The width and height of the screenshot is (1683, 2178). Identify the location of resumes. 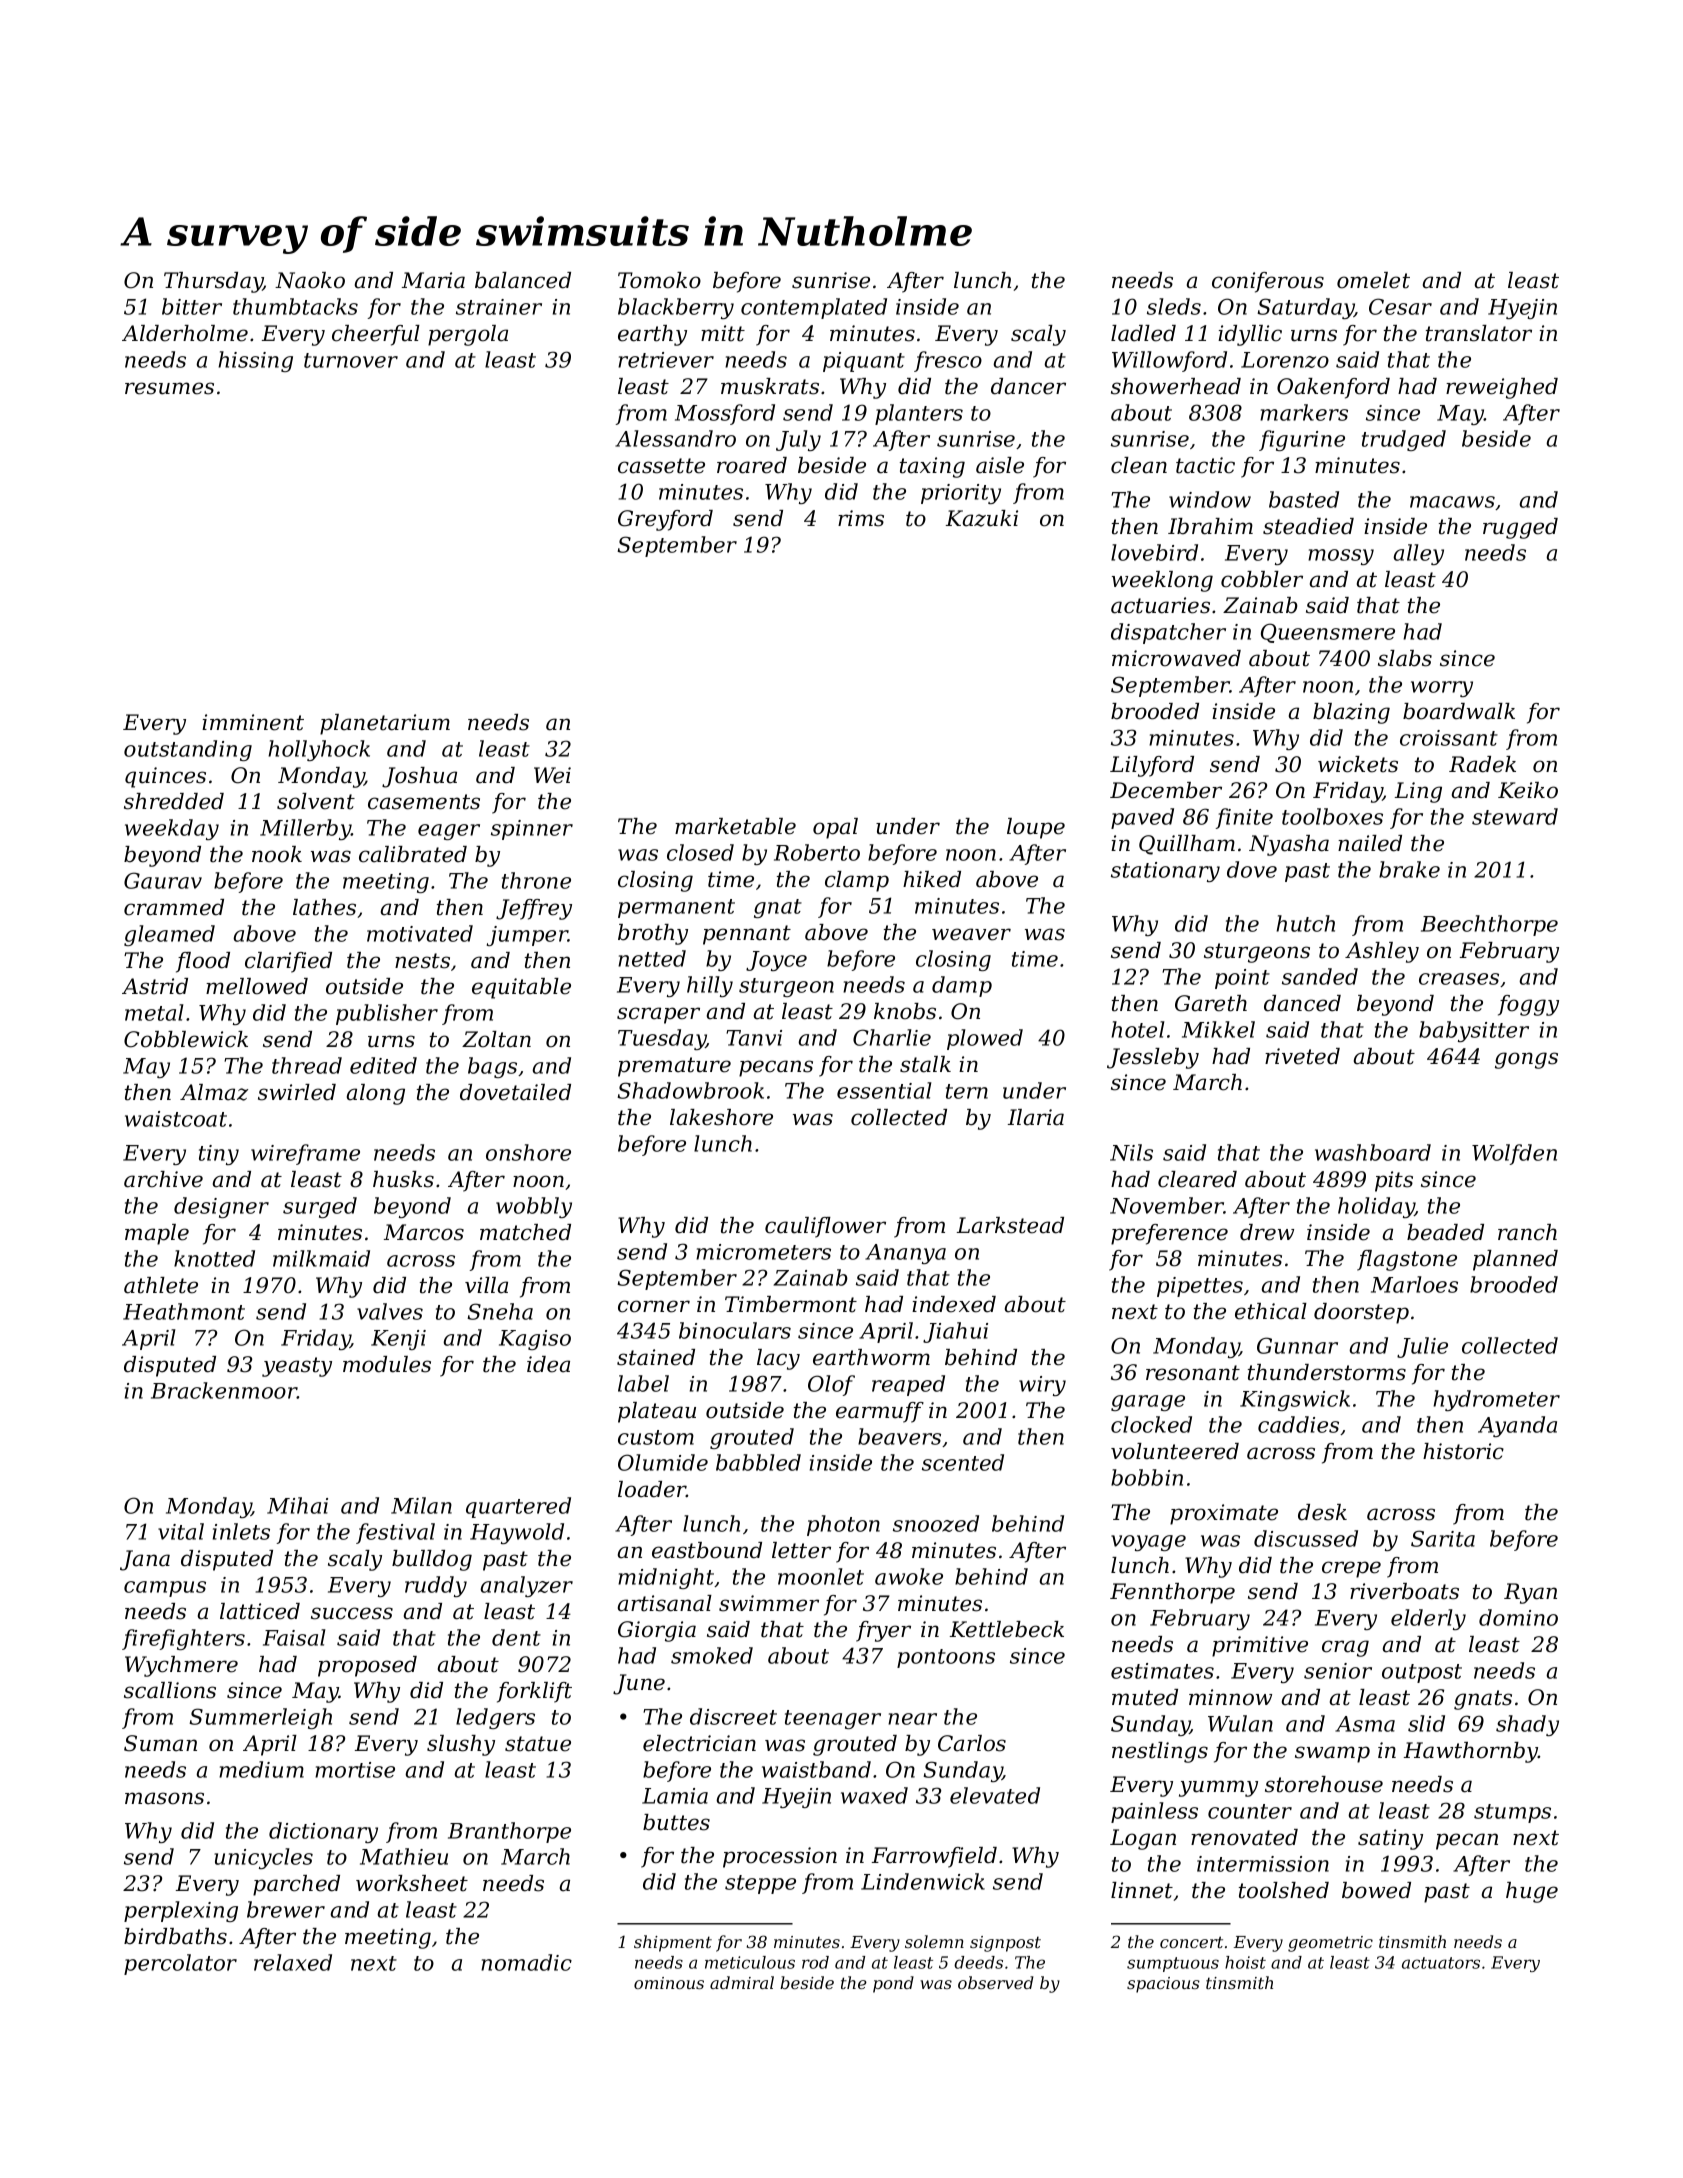
(169, 388).
